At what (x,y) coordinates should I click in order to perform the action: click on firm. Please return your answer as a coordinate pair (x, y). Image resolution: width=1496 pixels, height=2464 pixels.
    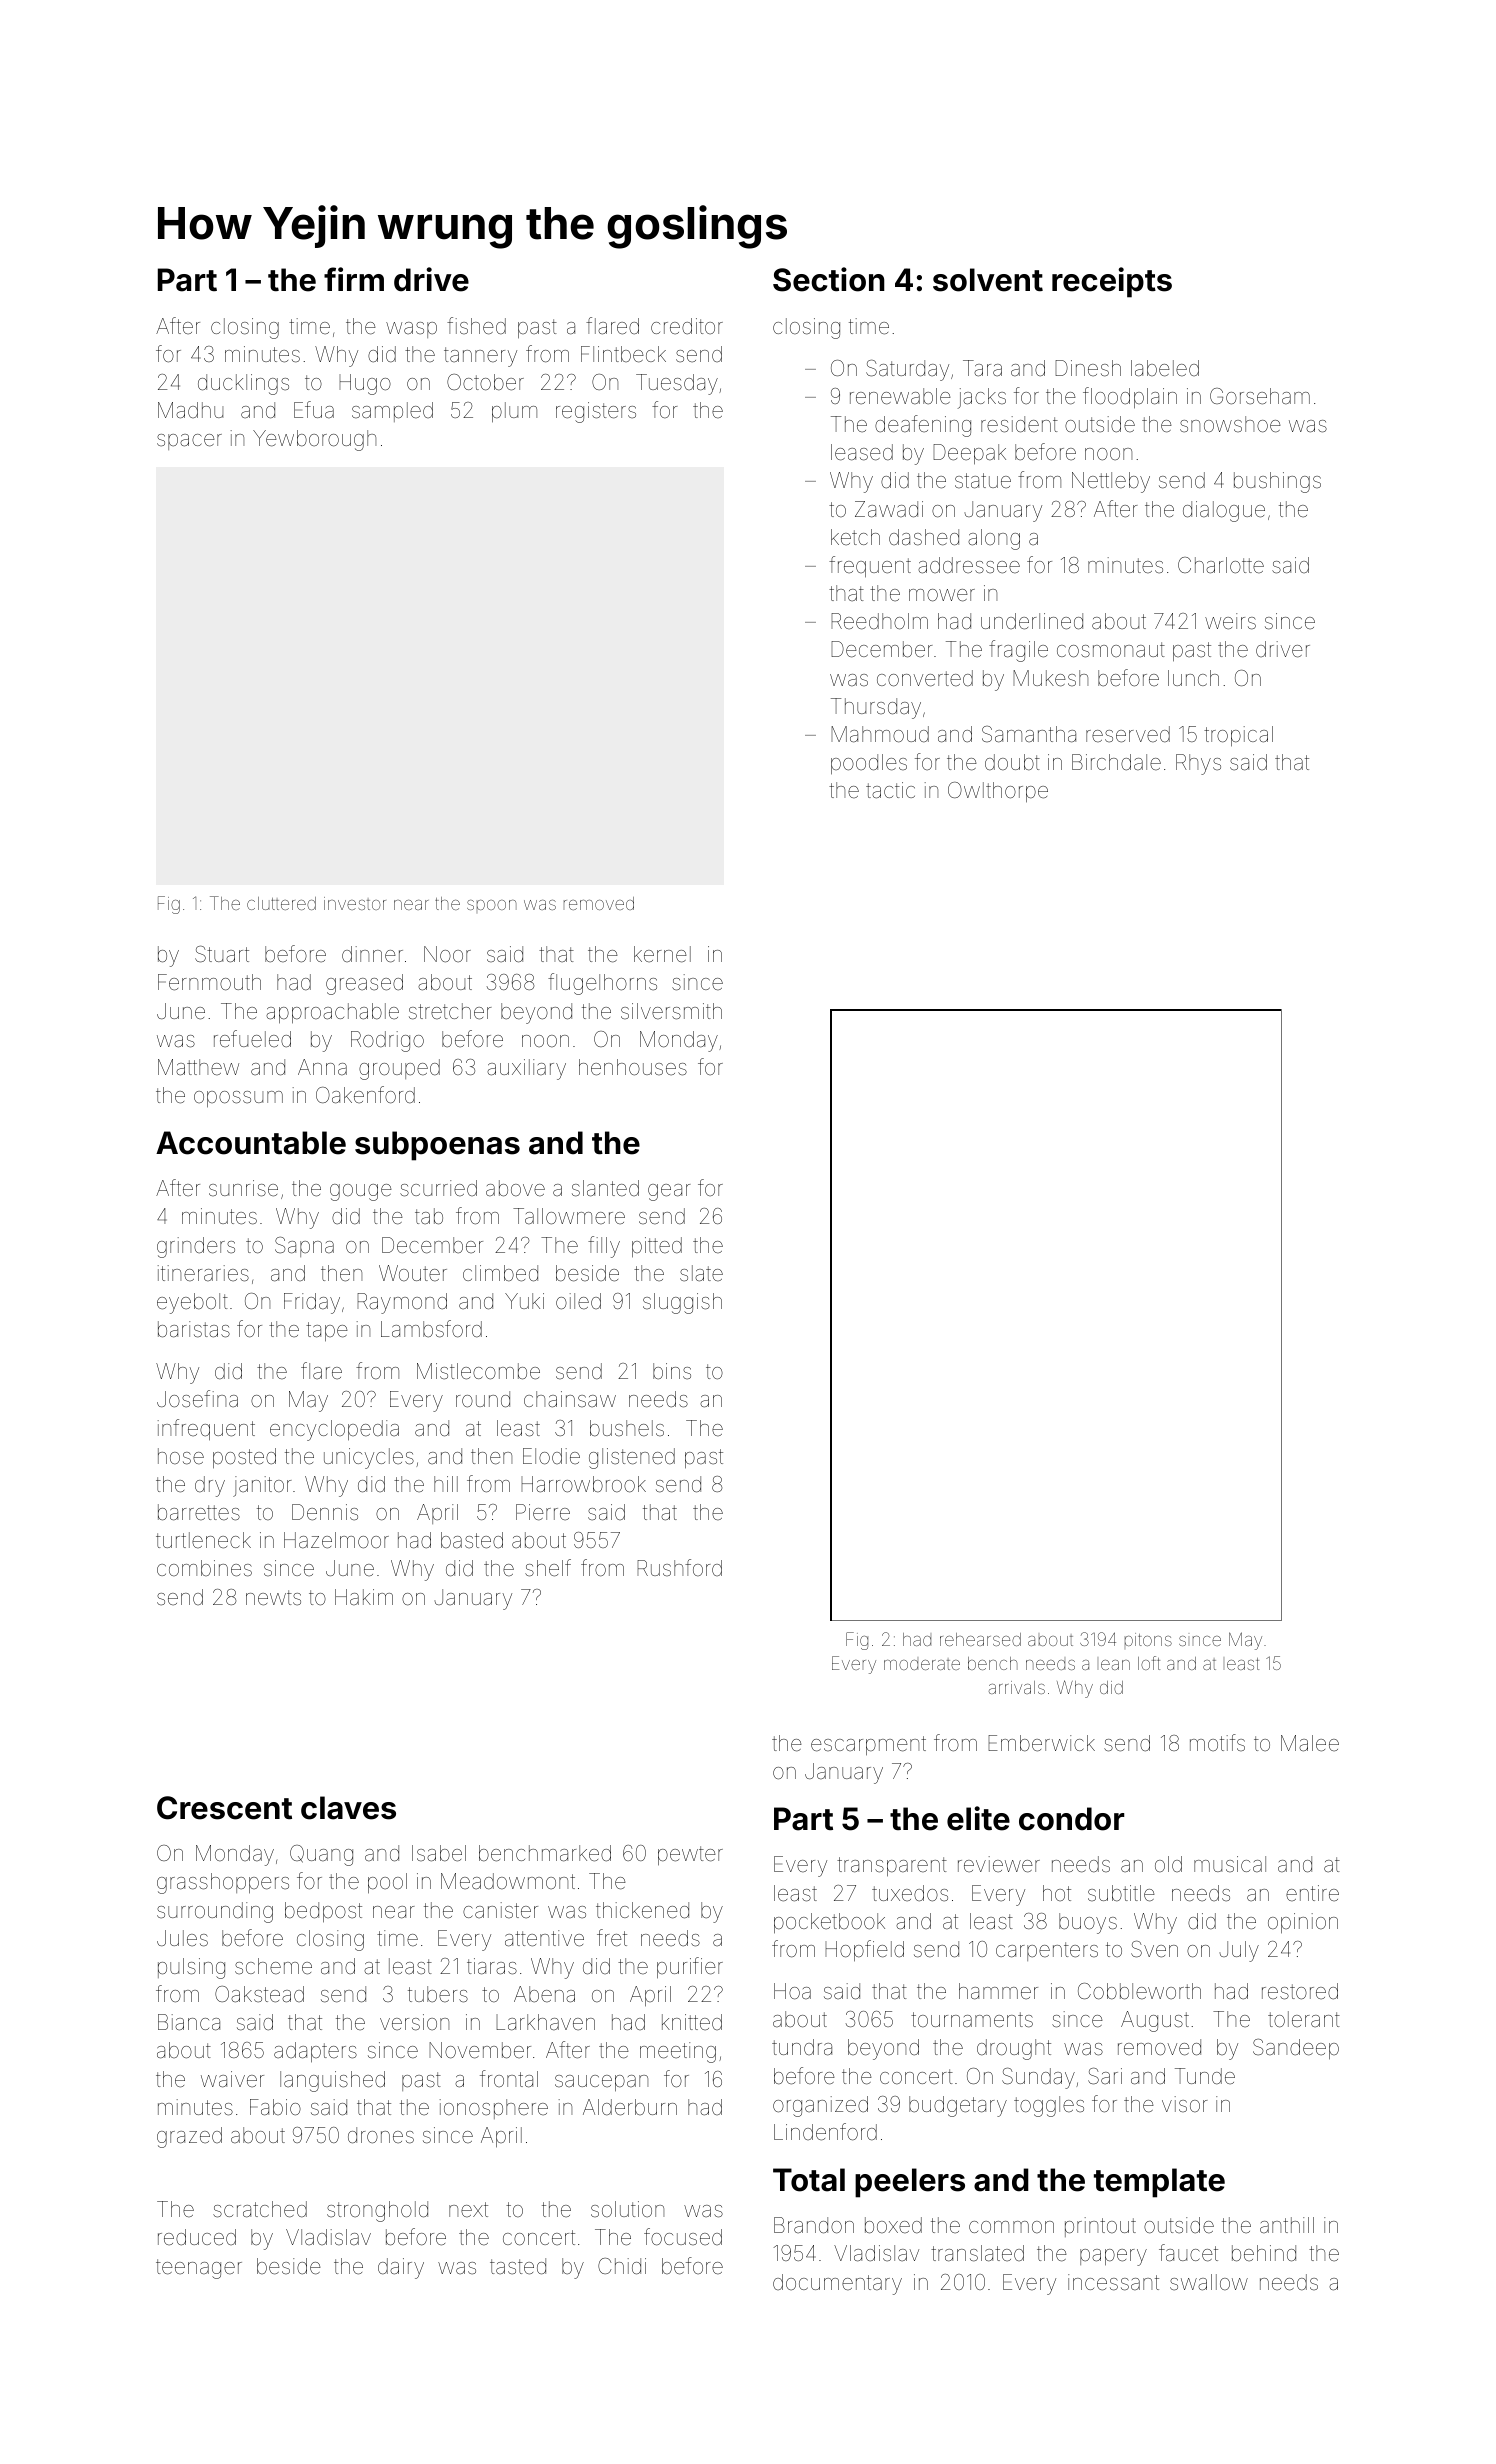
    Looking at the image, I should click on (354, 279).
